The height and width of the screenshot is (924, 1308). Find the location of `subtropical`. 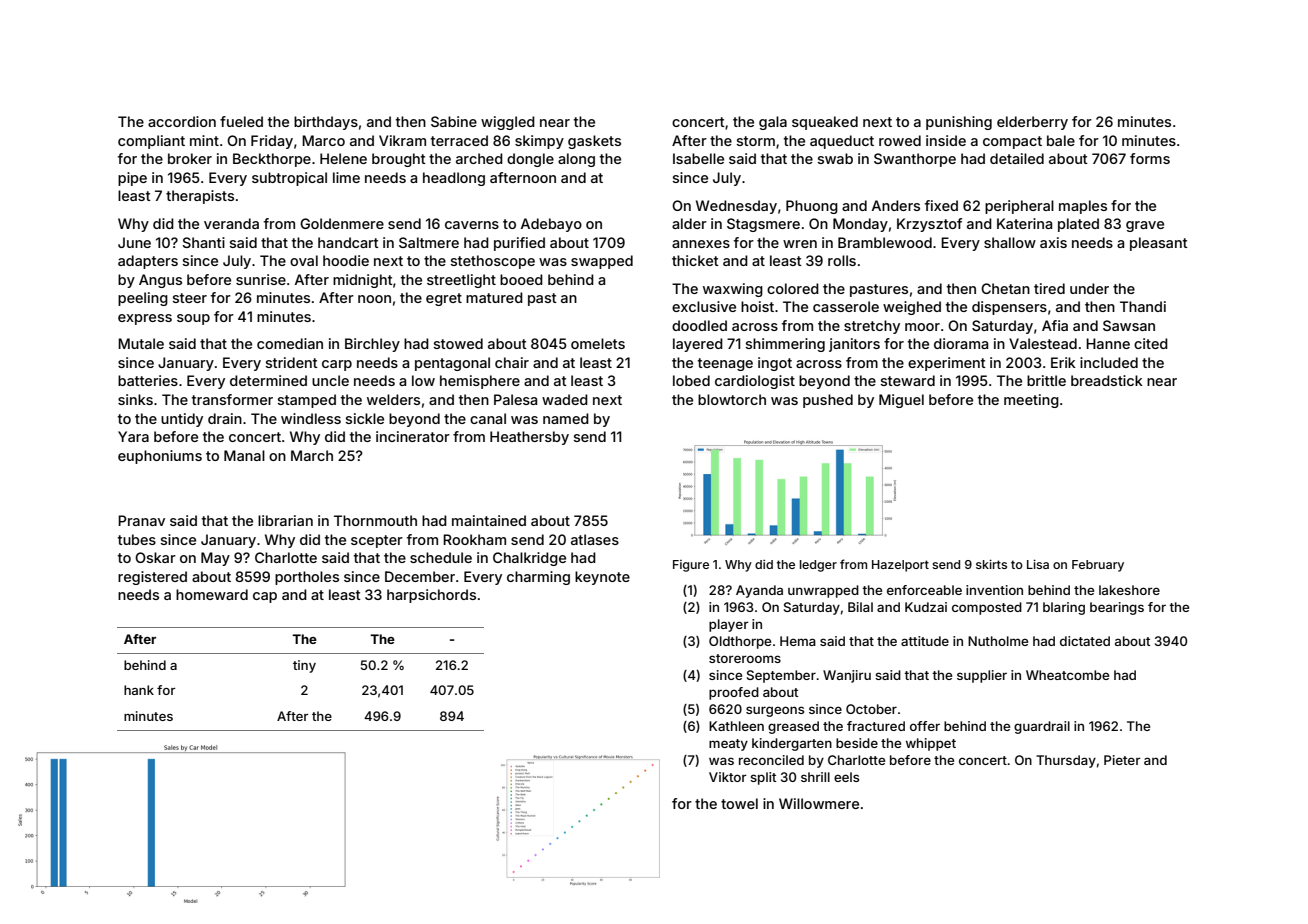

subtropical is located at coordinates (289, 179).
